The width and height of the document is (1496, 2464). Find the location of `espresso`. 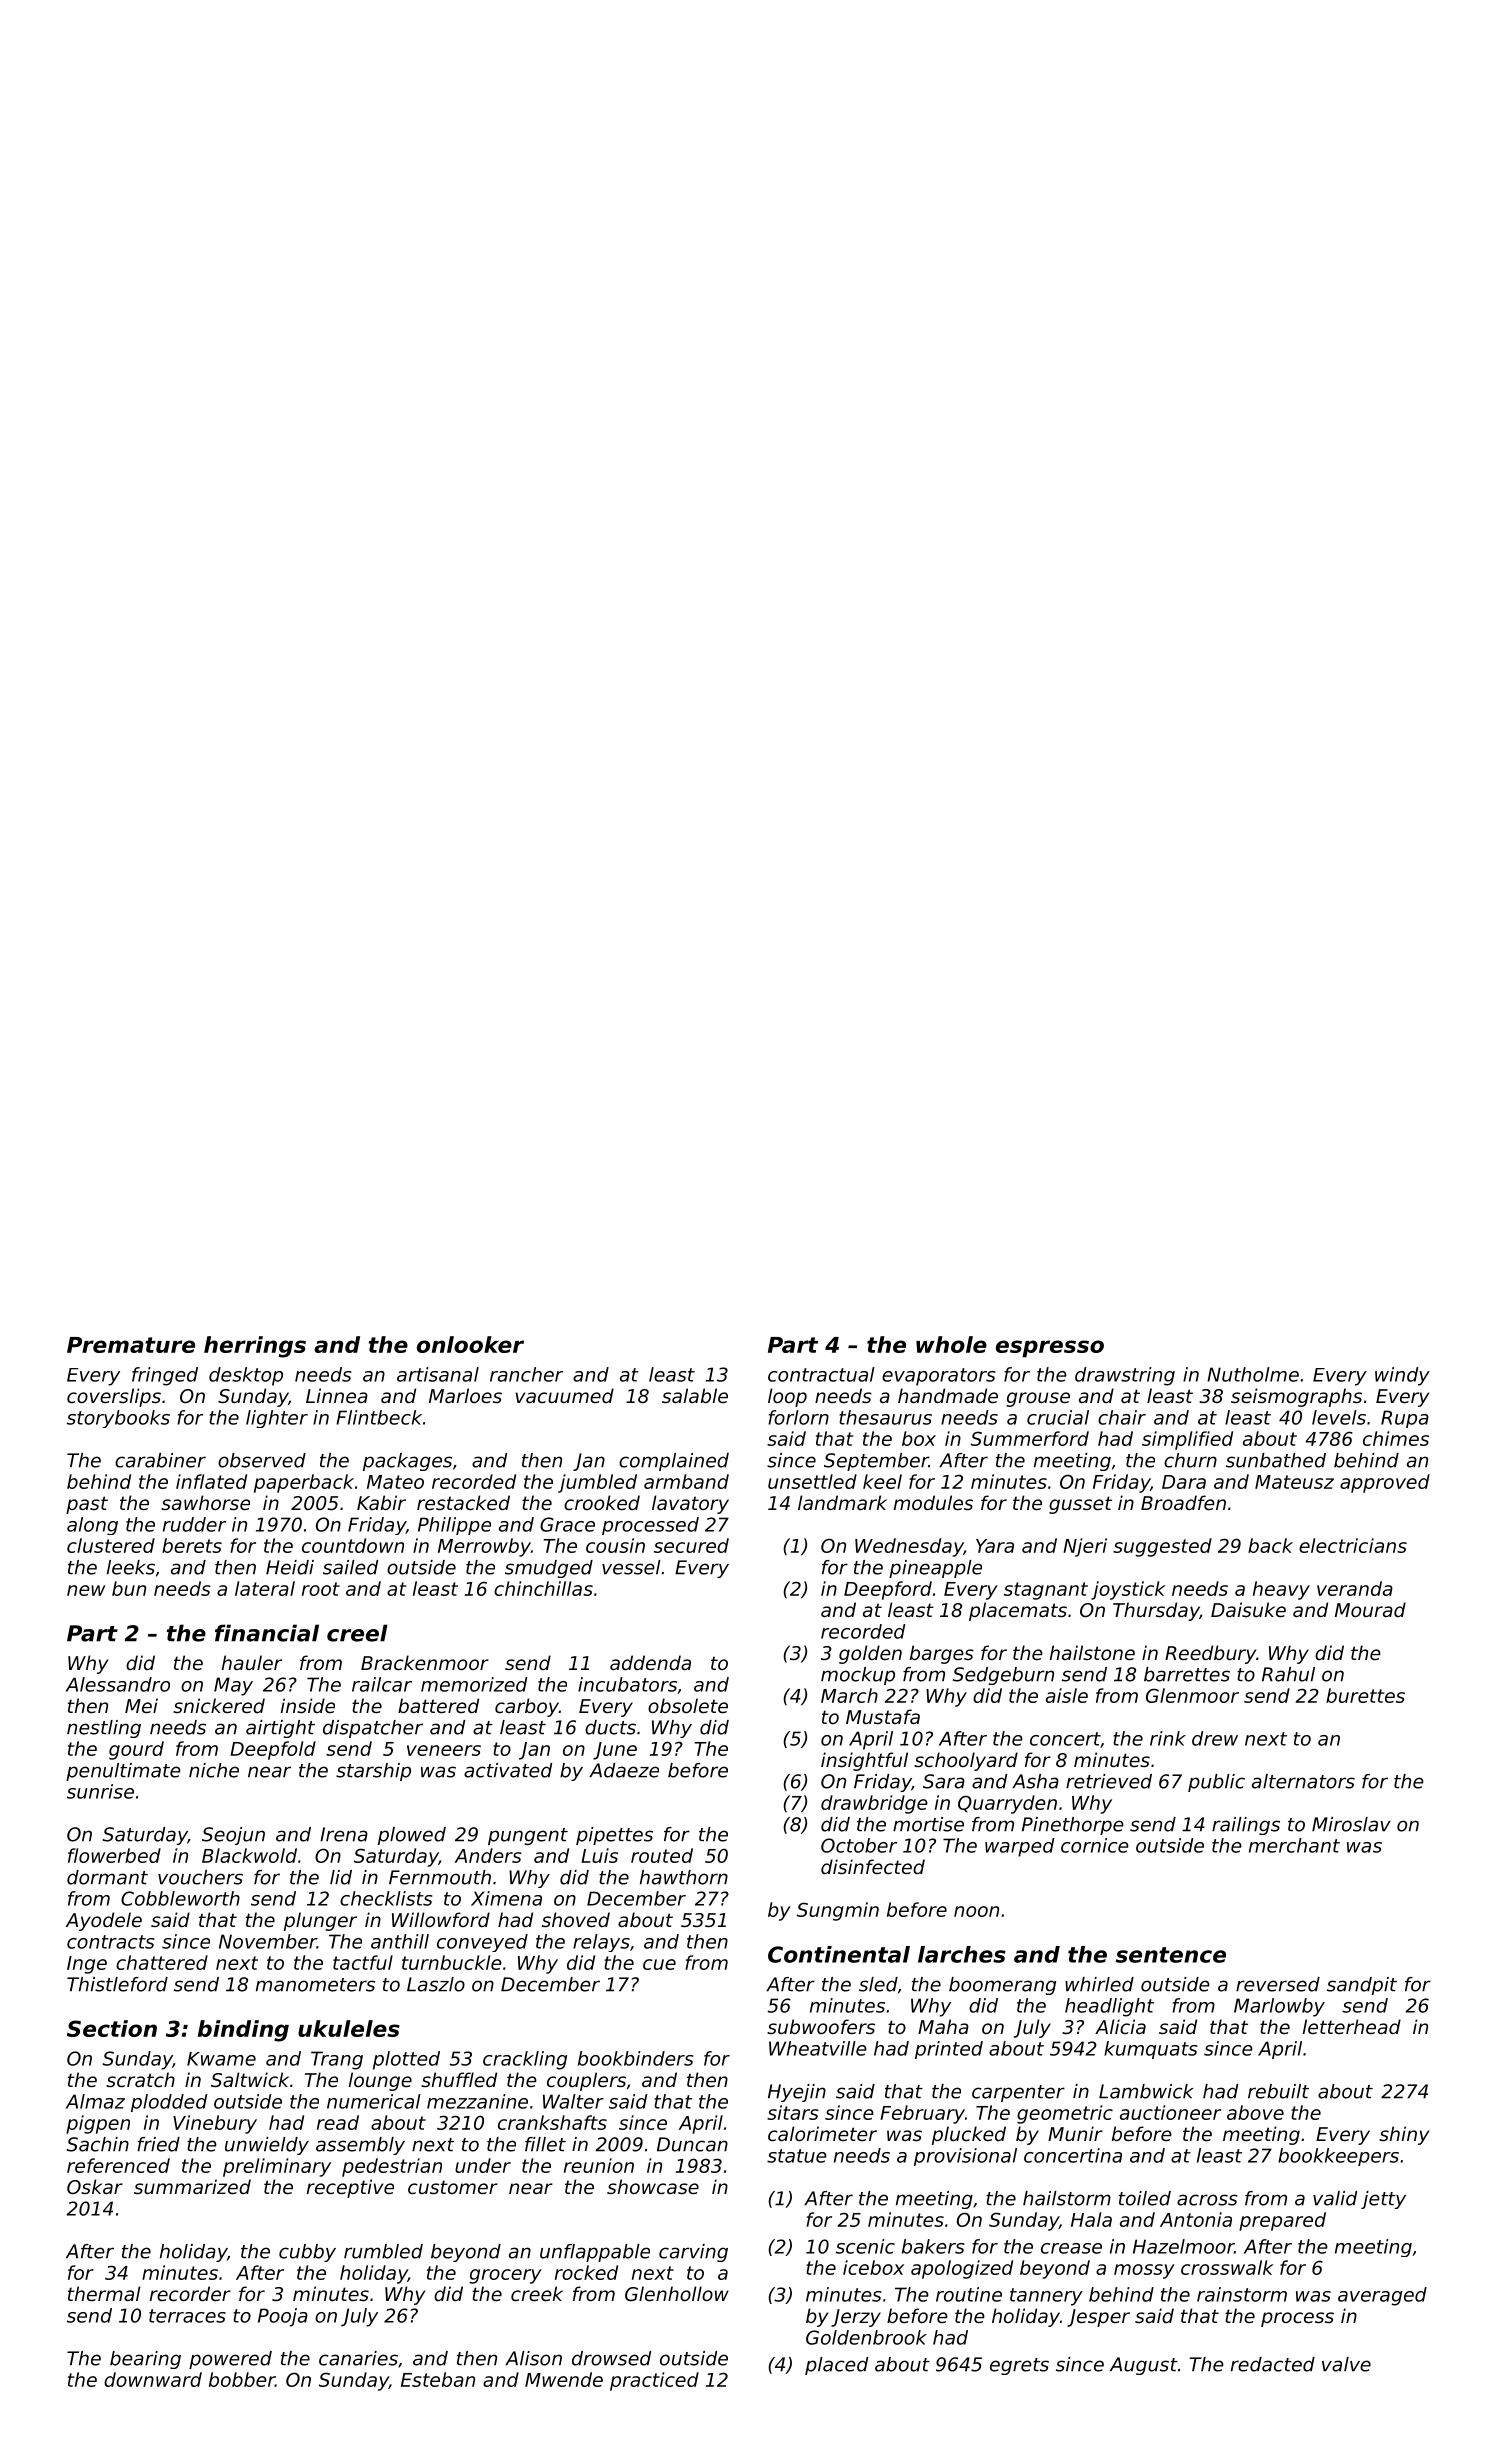

espresso is located at coordinates (1050, 1349).
